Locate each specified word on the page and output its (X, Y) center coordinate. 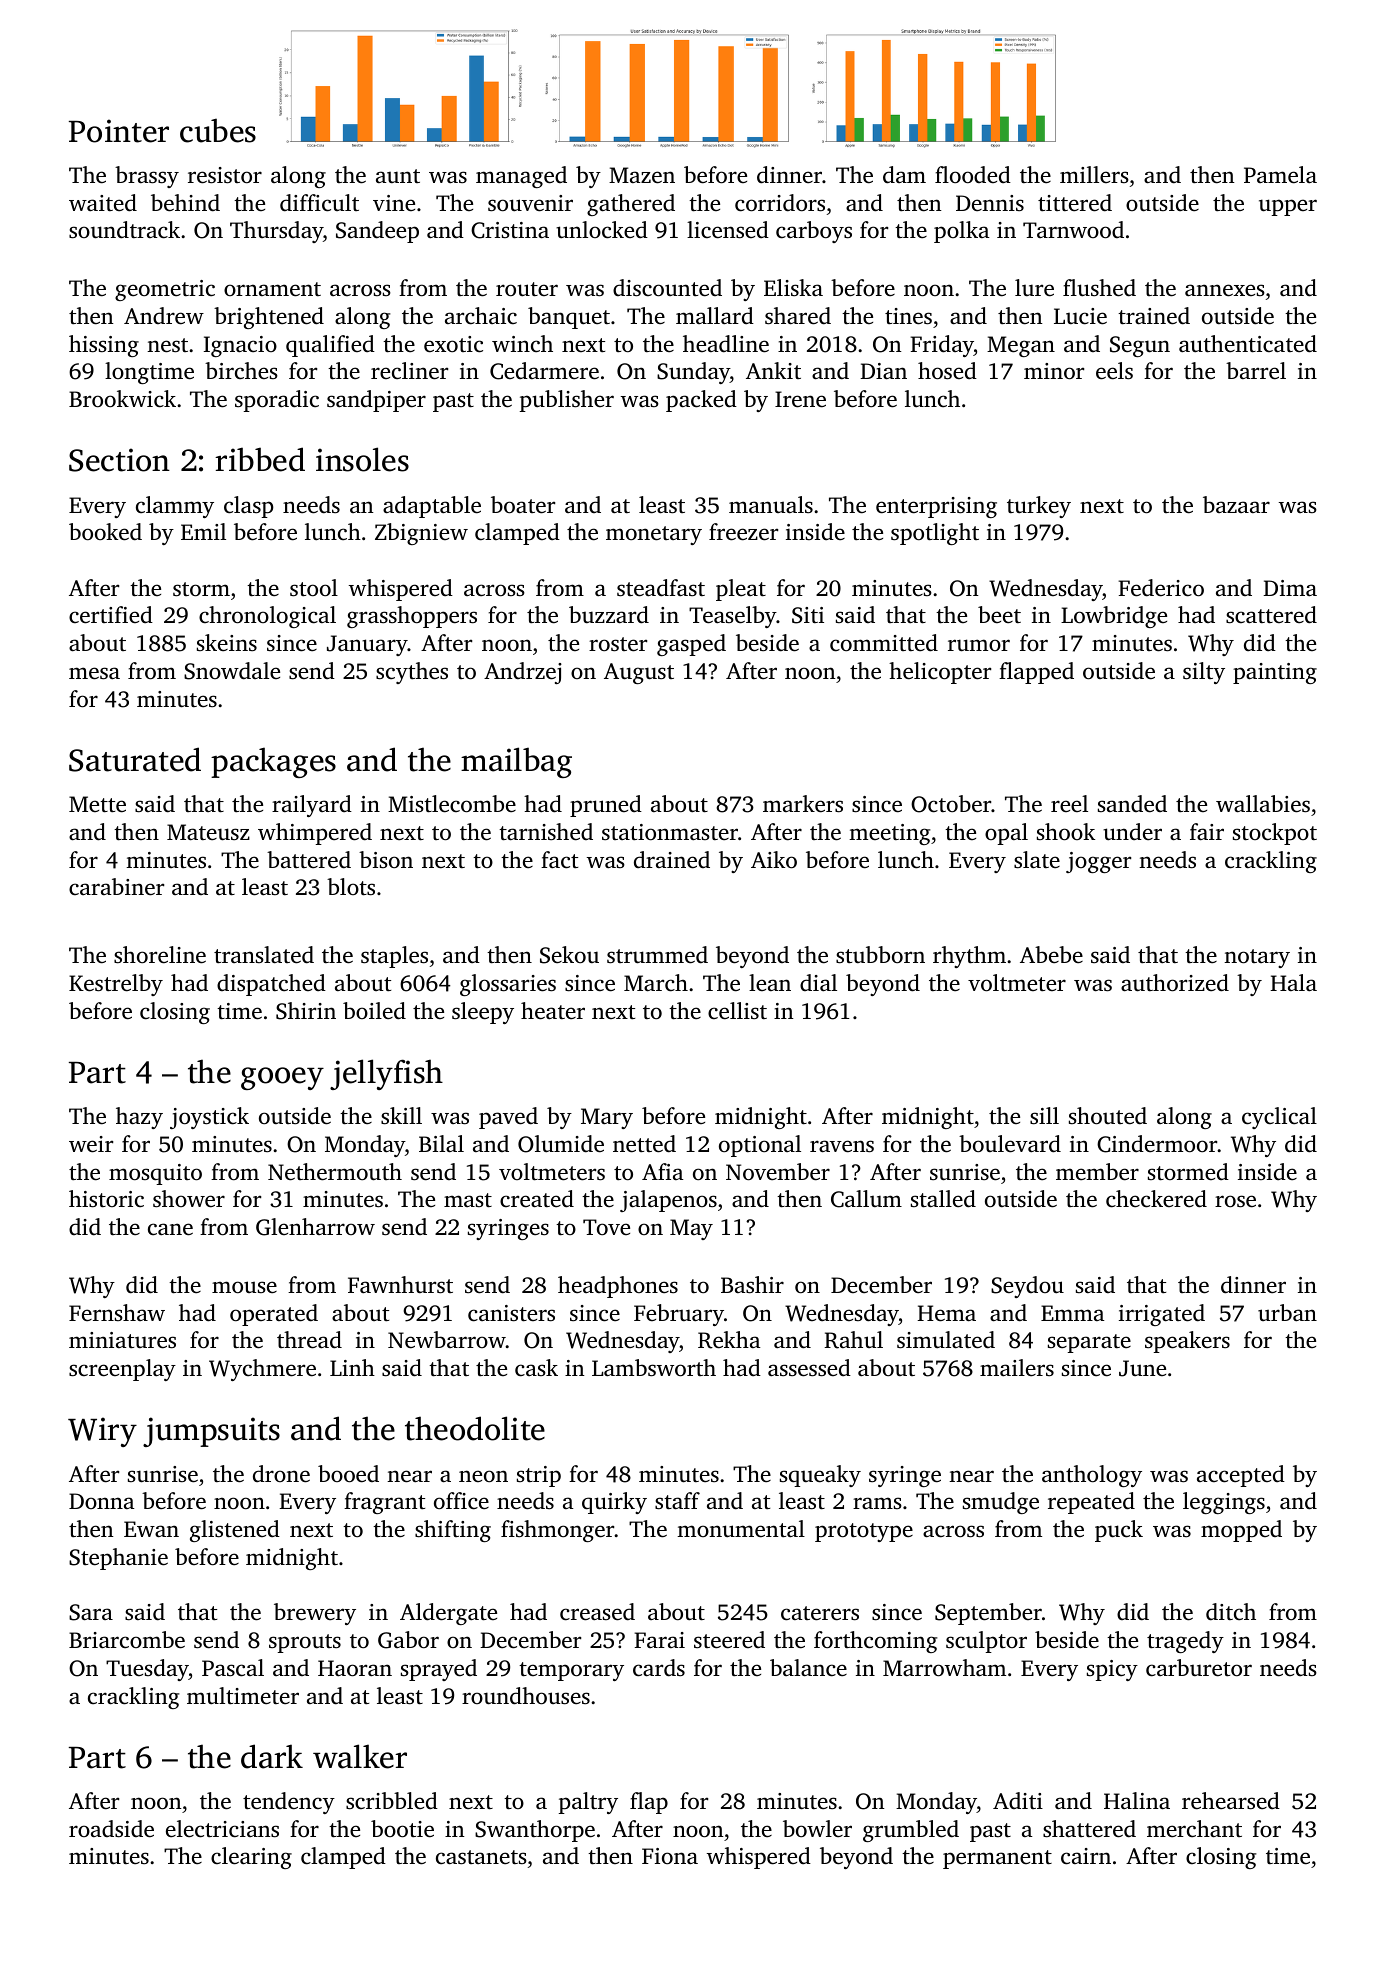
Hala (1293, 982)
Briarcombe (127, 1640)
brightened (269, 318)
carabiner (116, 887)
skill (401, 1115)
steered (729, 1640)
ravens (842, 1146)
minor (1054, 371)
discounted (667, 288)
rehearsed (1231, 1801)
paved (508, 1118)
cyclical (1279, 1118)
